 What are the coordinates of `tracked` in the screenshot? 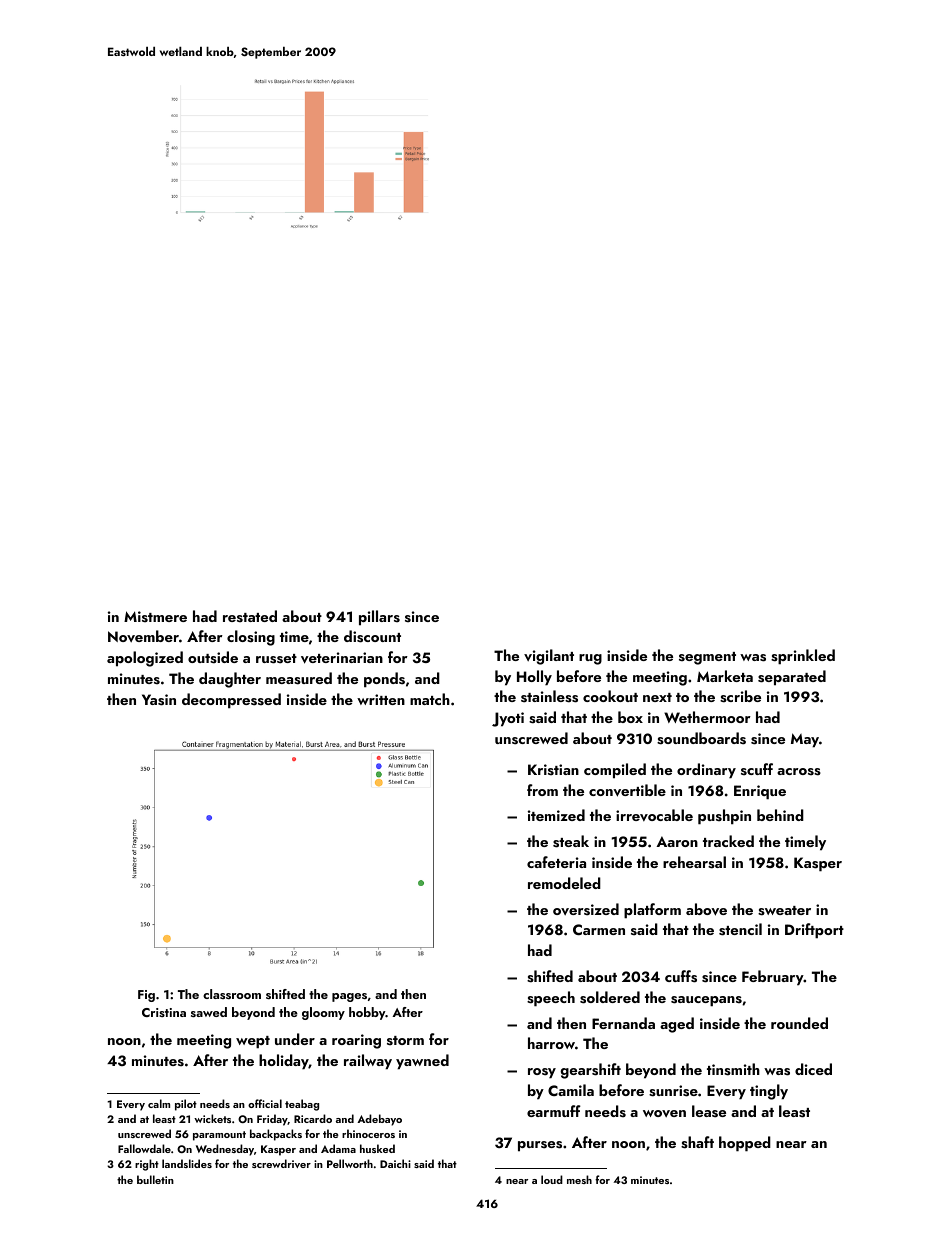 It's located at (728, 841).
